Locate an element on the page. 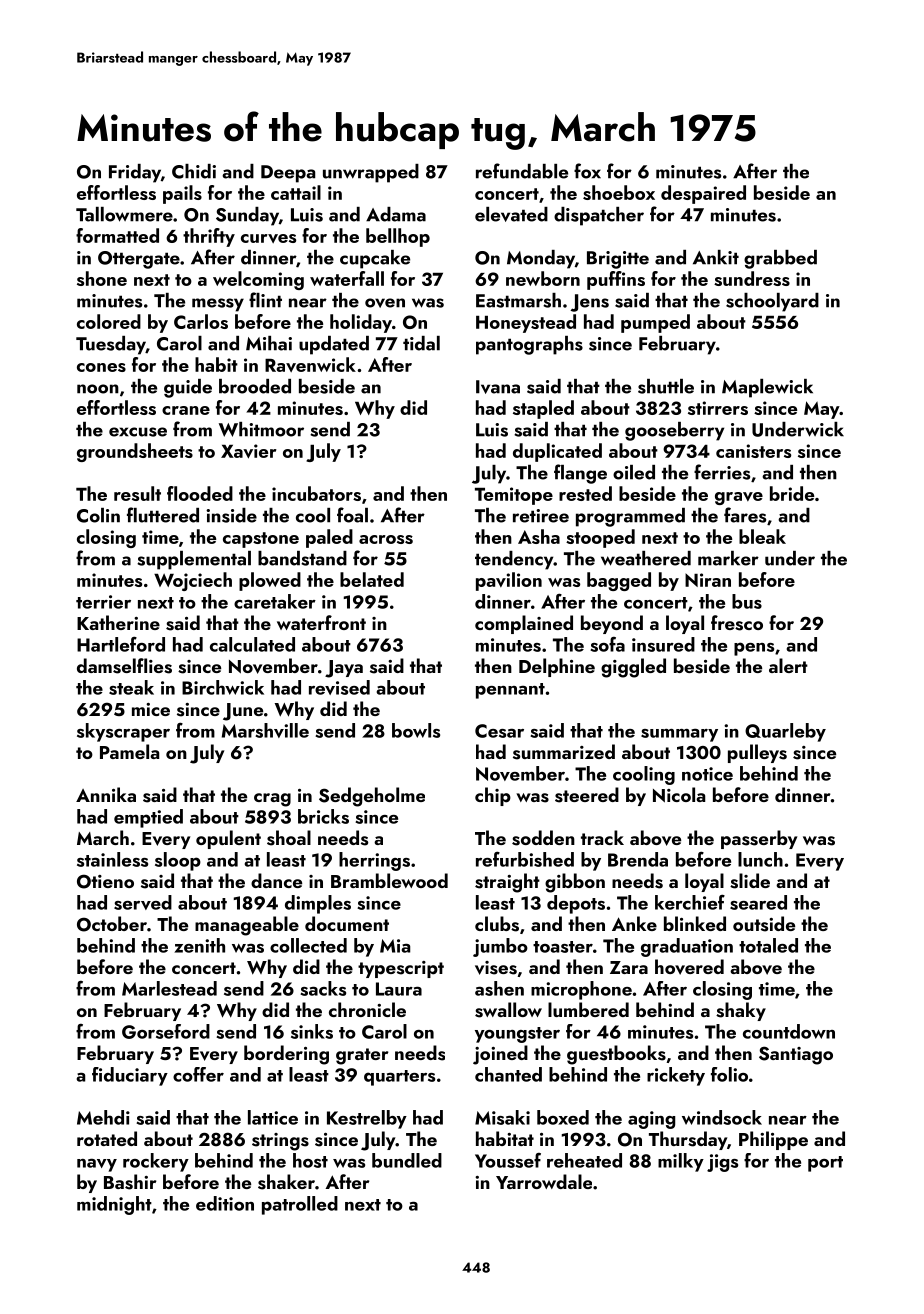  bordering is located at coordinates (286, 1055).
